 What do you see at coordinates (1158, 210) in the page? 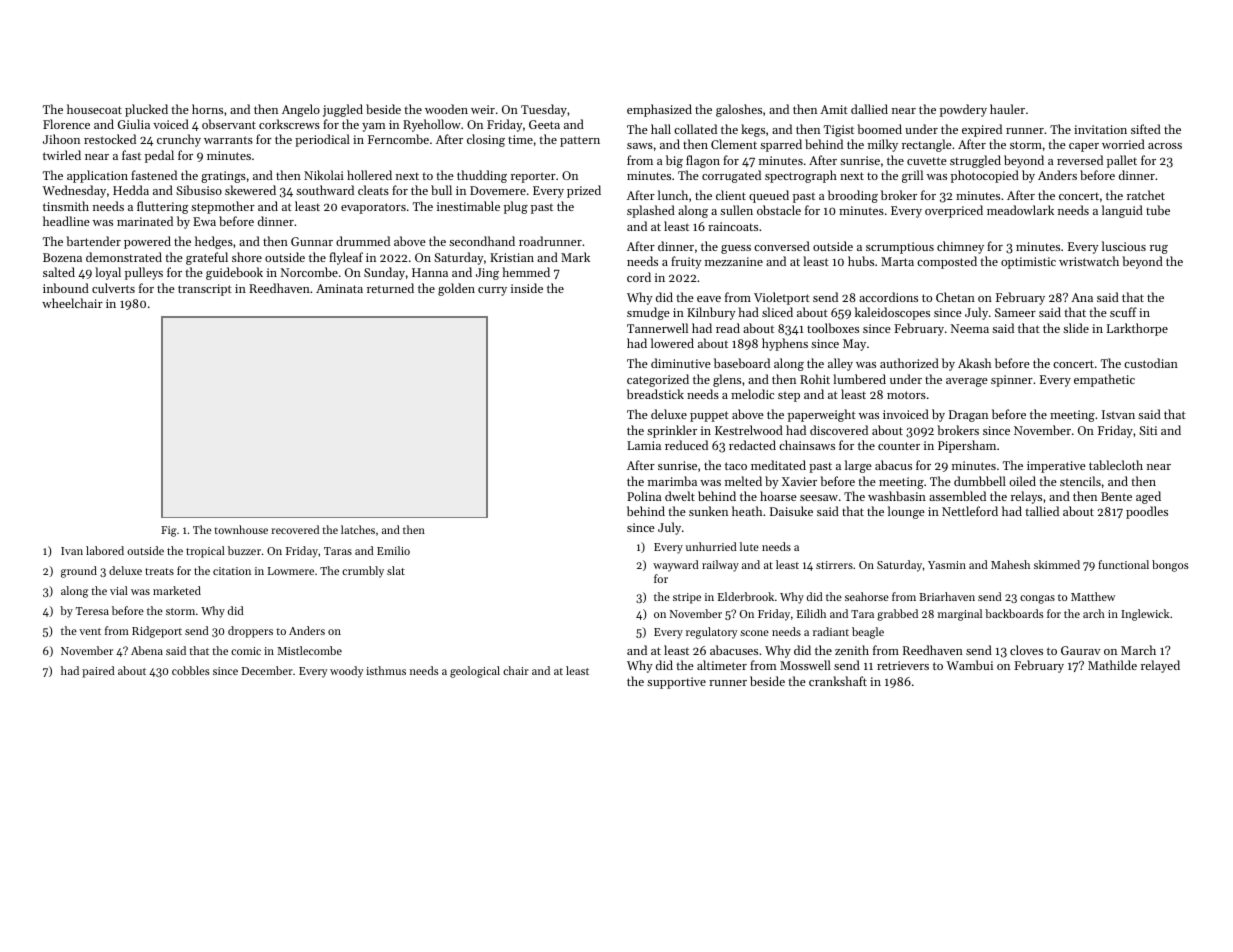
I see `tube` at bounding box center [1158, 210].
